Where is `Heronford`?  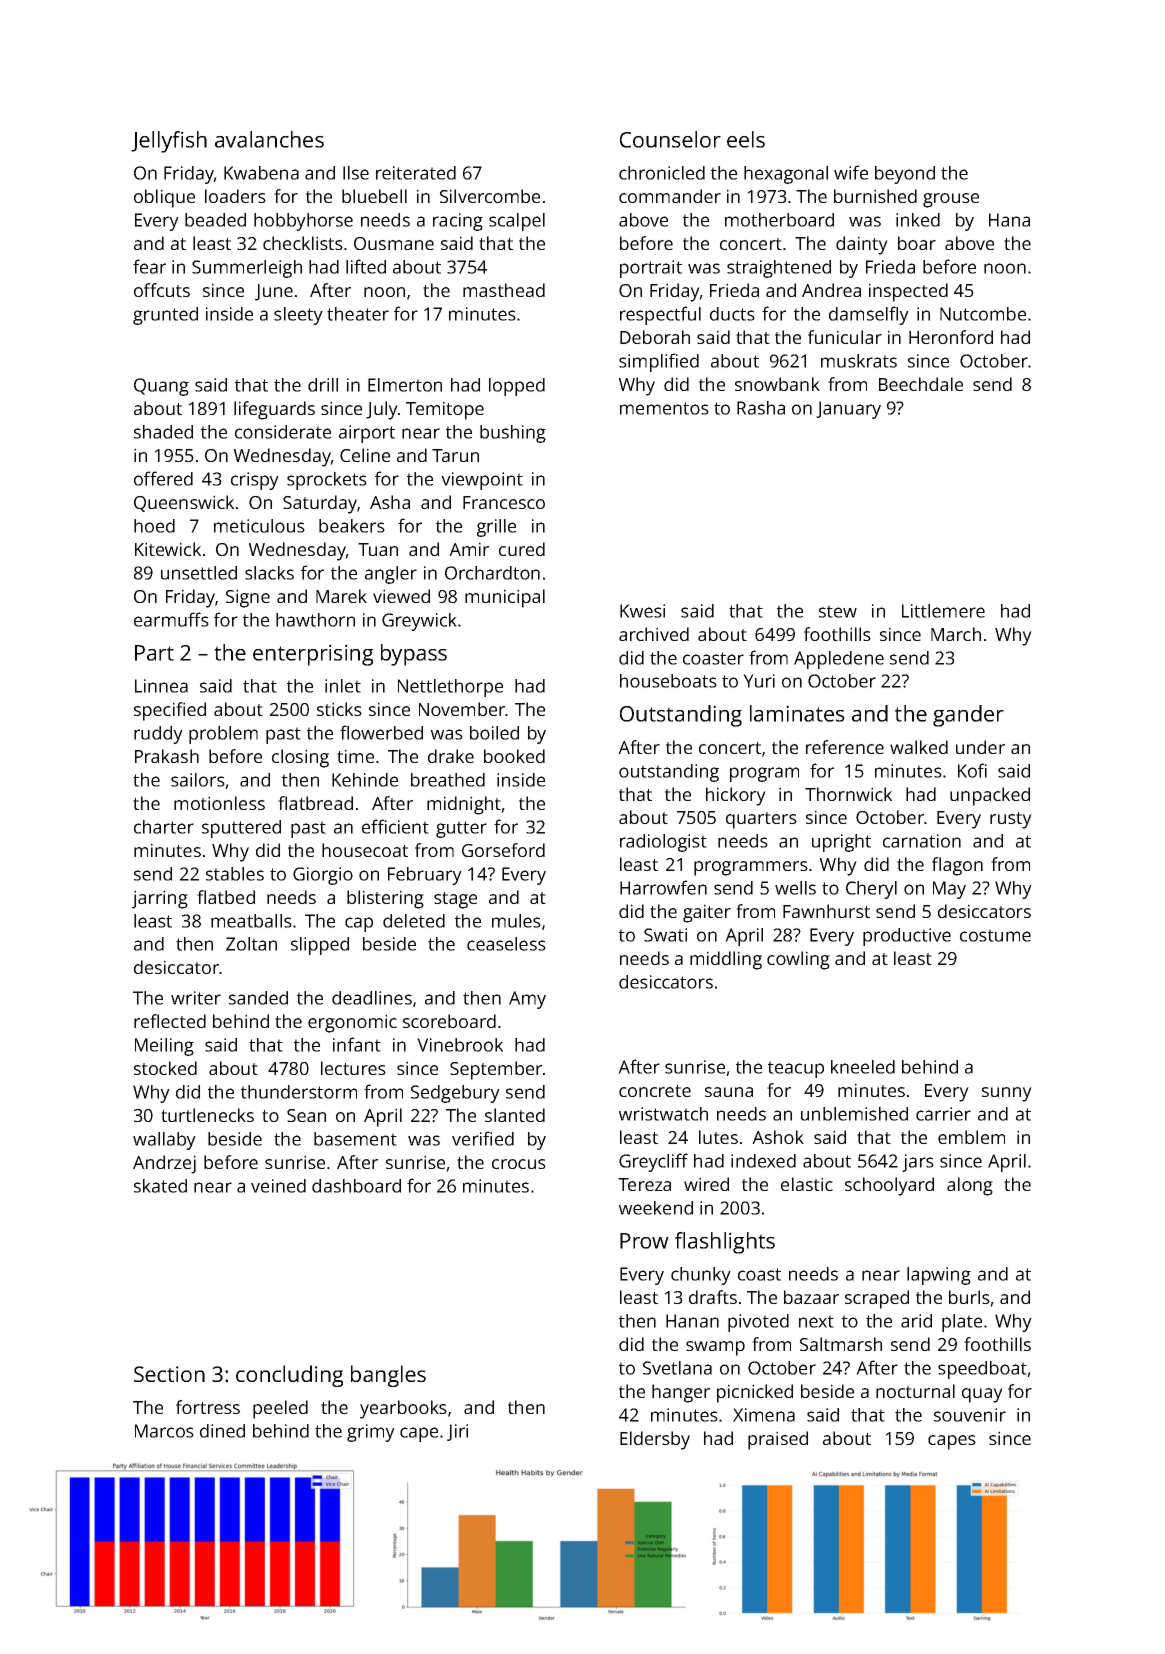
Heronford is located at coordinates (951, 337).
